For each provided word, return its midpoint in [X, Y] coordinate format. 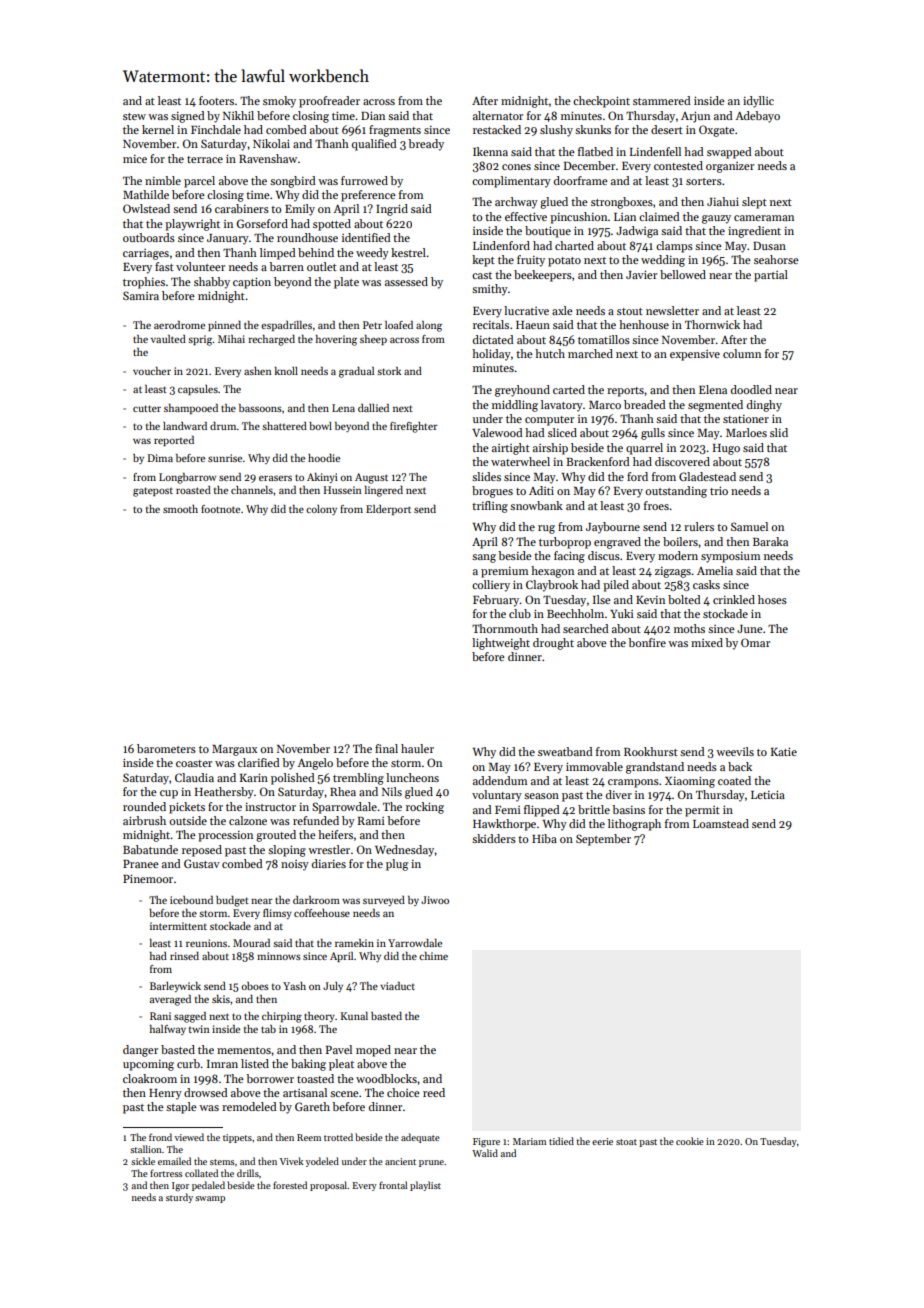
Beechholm [575, 613]
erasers [275, 478]
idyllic [758, 102]
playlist [425, 1186]
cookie [690, 1141]
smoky [279, 102]
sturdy [179, 1198]
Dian [373, 115]
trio [719, 490]
